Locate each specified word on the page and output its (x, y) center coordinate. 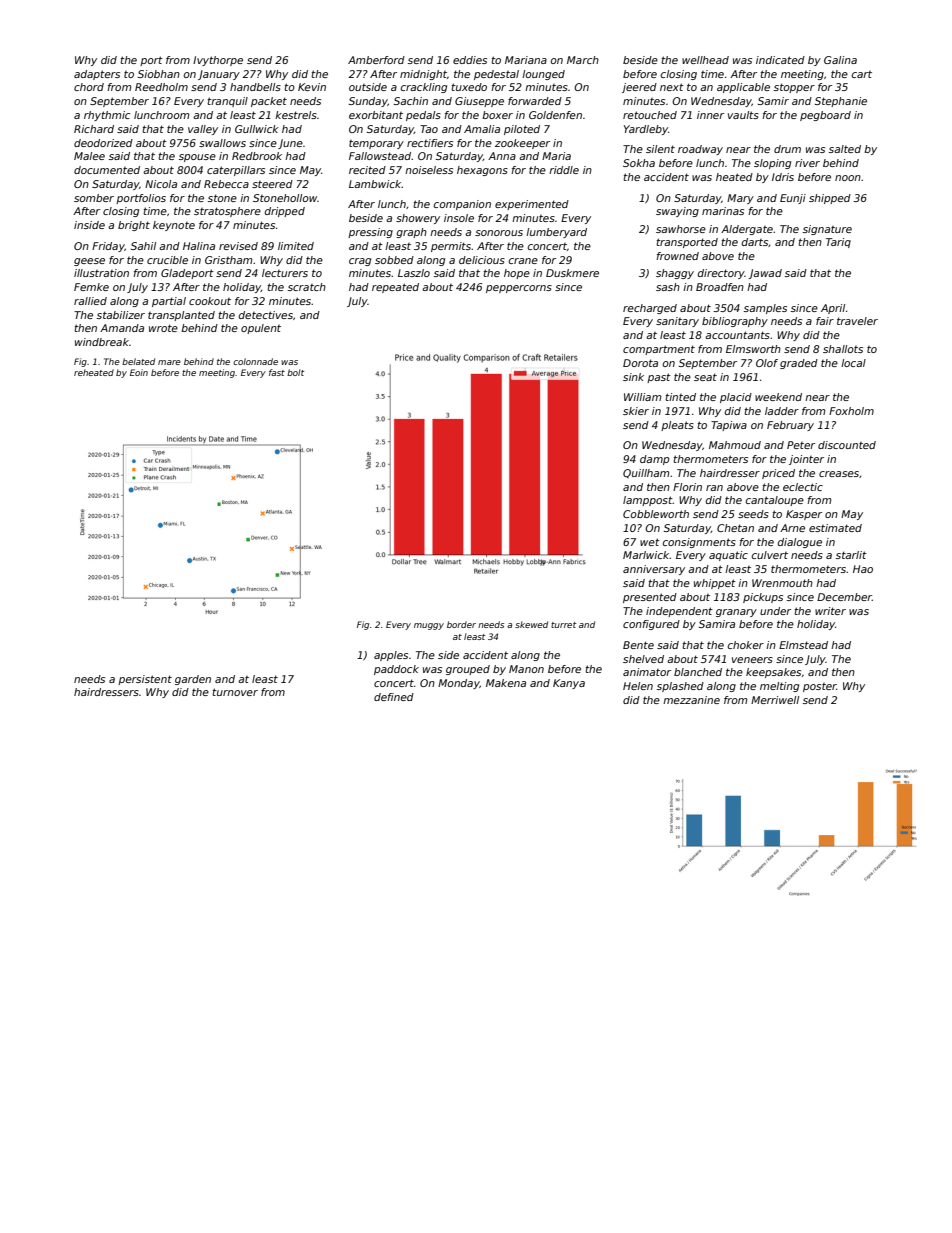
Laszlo (414, 273)
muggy (429, 626)
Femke (91, 287)
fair (825, 321)
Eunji (793, 199)
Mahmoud (735, 445)
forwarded (535, 101)
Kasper (804, 515)
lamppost (648, 501)
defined (394, 697)
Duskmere (572, 273)
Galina (840, 60)
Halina (199, 246)
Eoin (139, 372)
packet (269, 102)
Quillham (646, 473)
